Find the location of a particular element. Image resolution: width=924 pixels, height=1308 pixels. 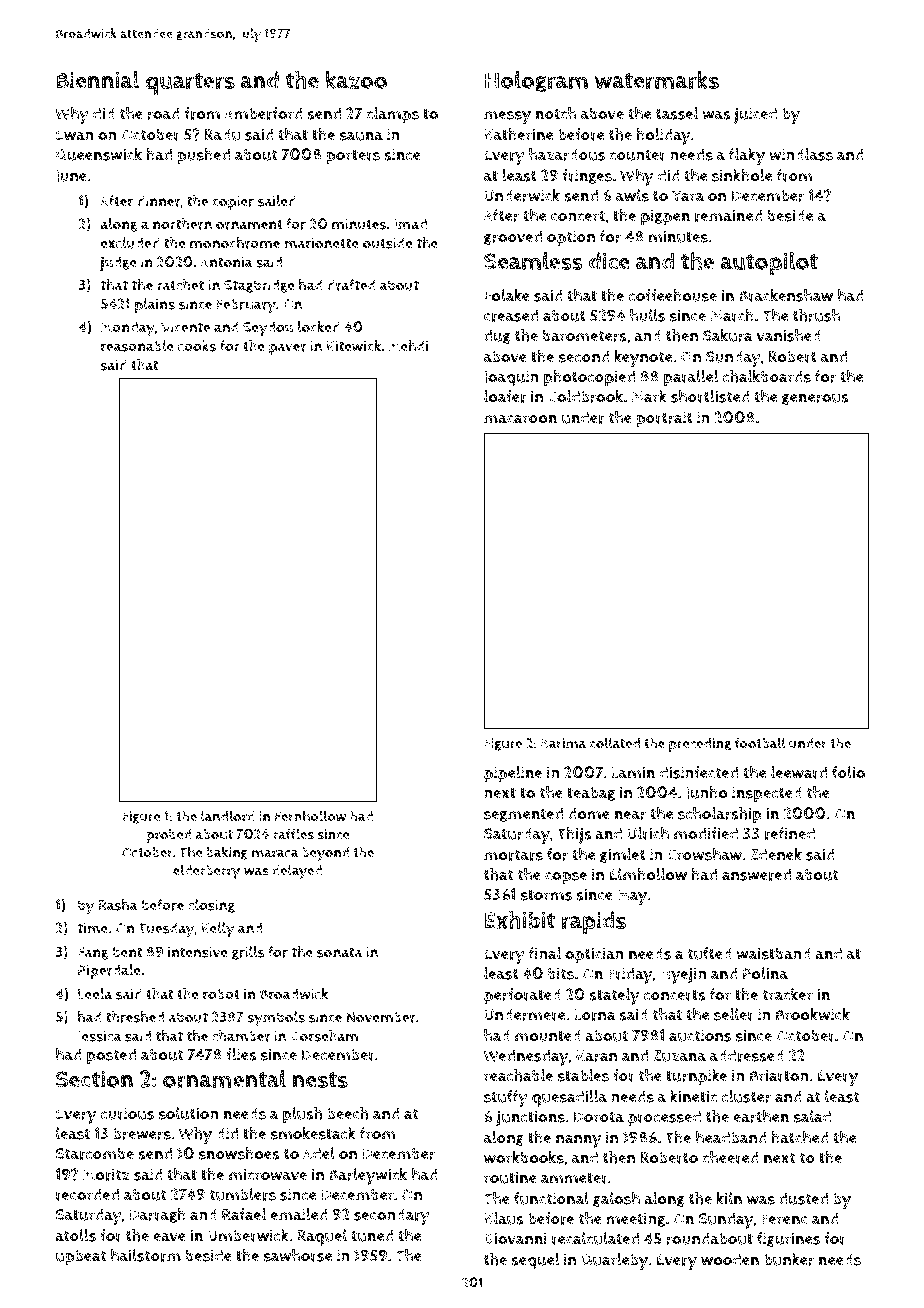

Hologram is located at coordinates (536, 82).
